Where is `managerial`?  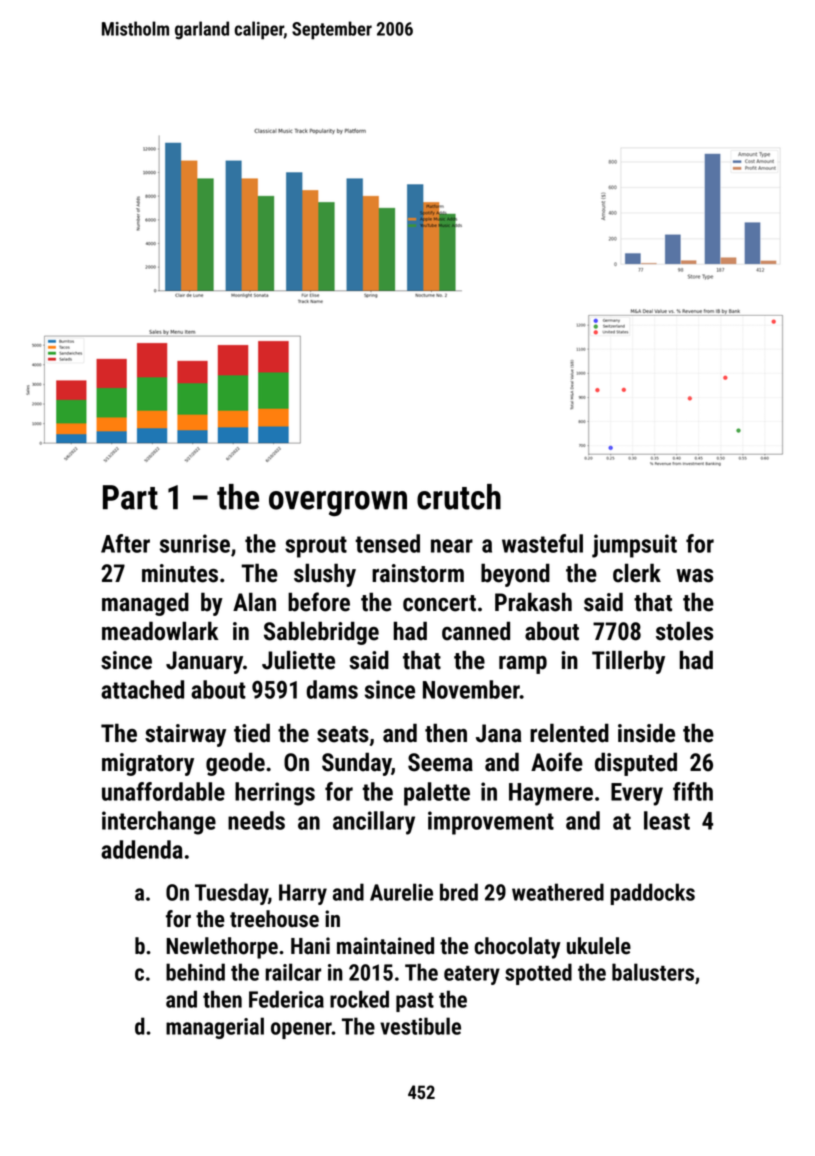 managerial is located at coordinates (215, 1028).
